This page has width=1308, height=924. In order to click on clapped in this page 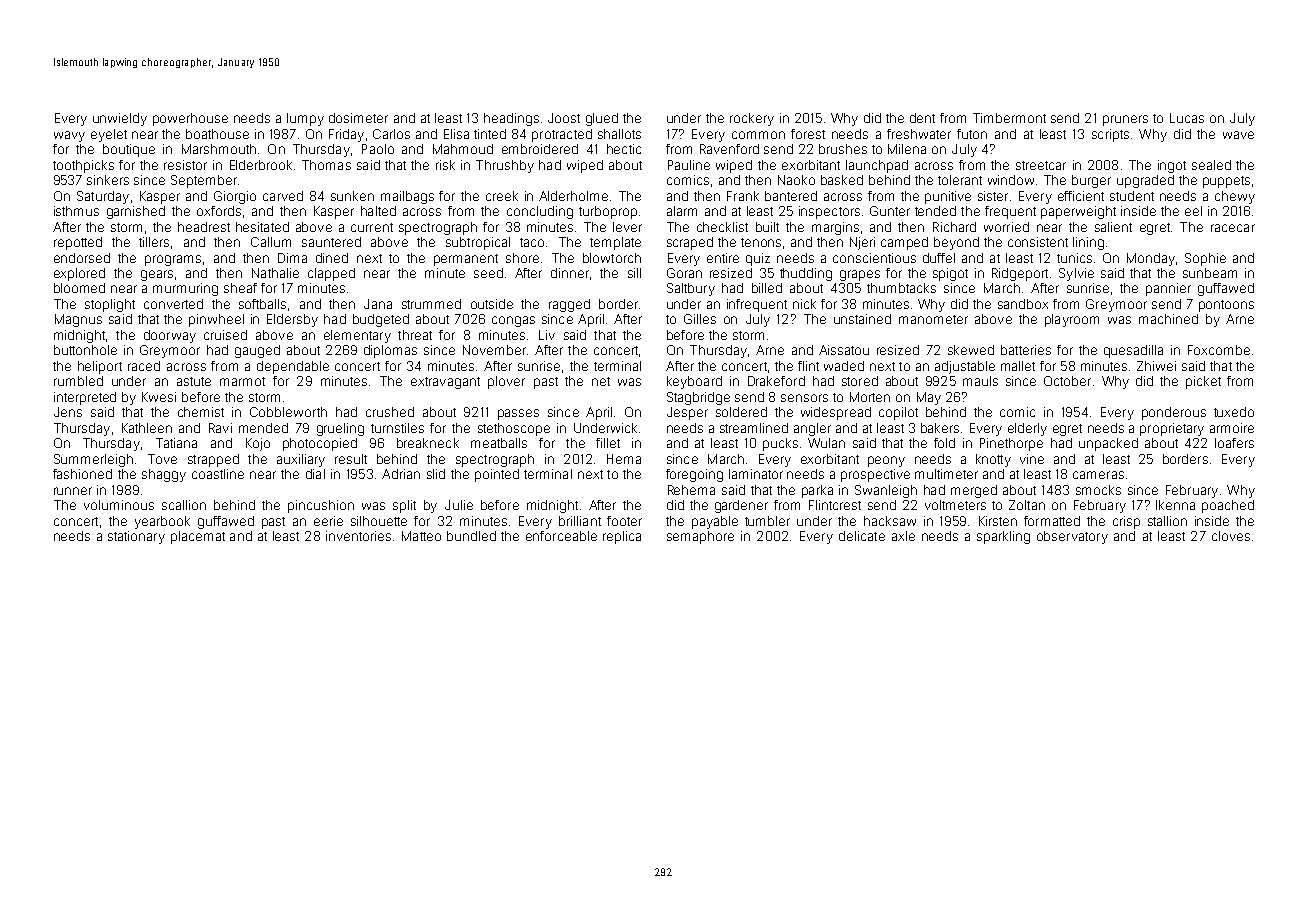, I will do `click(331, 274)`.
